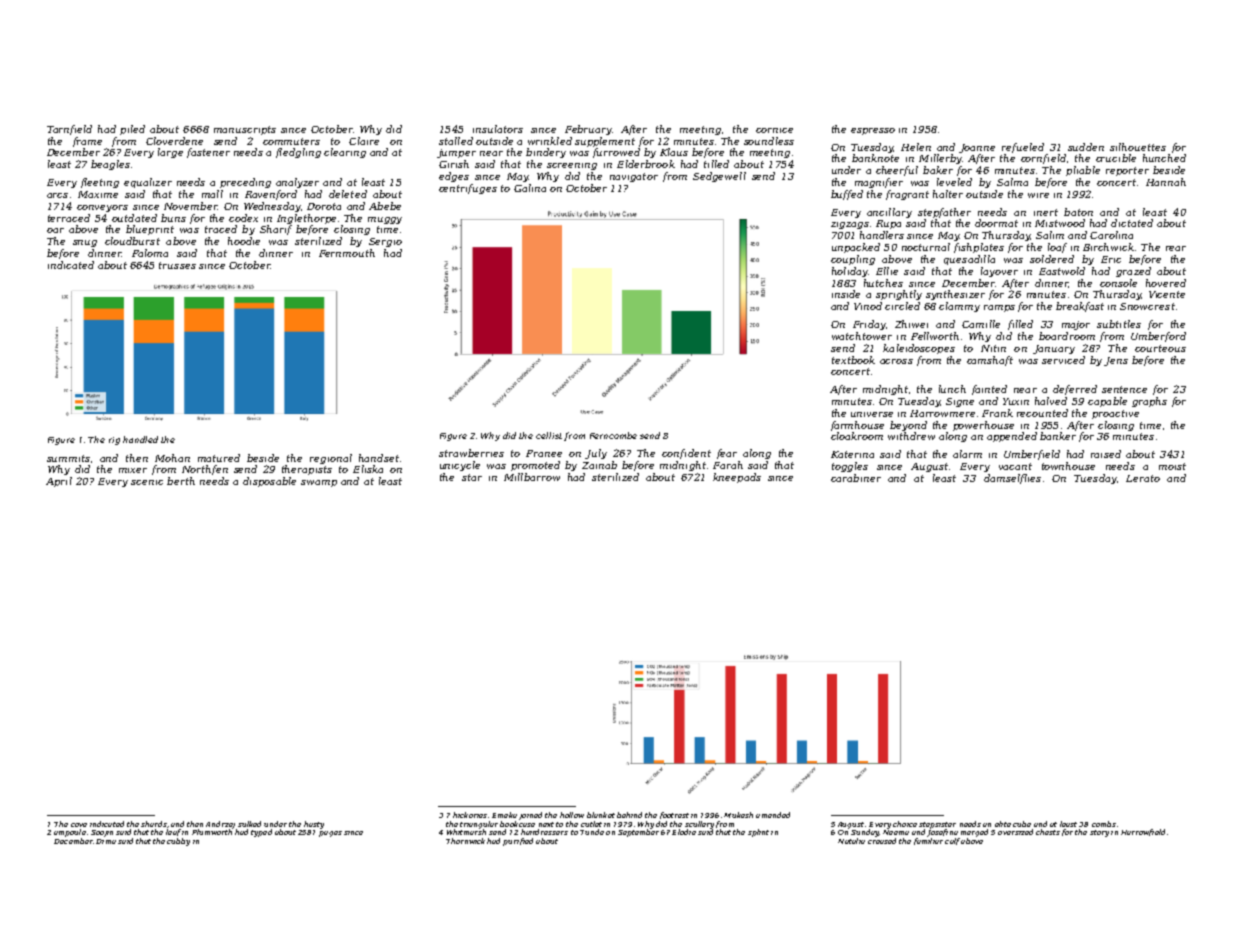 The width and height of the page is (1233, 952). Describe the element at coordinates (1138, 147) in the page. I see `silhouettes` at that location.
